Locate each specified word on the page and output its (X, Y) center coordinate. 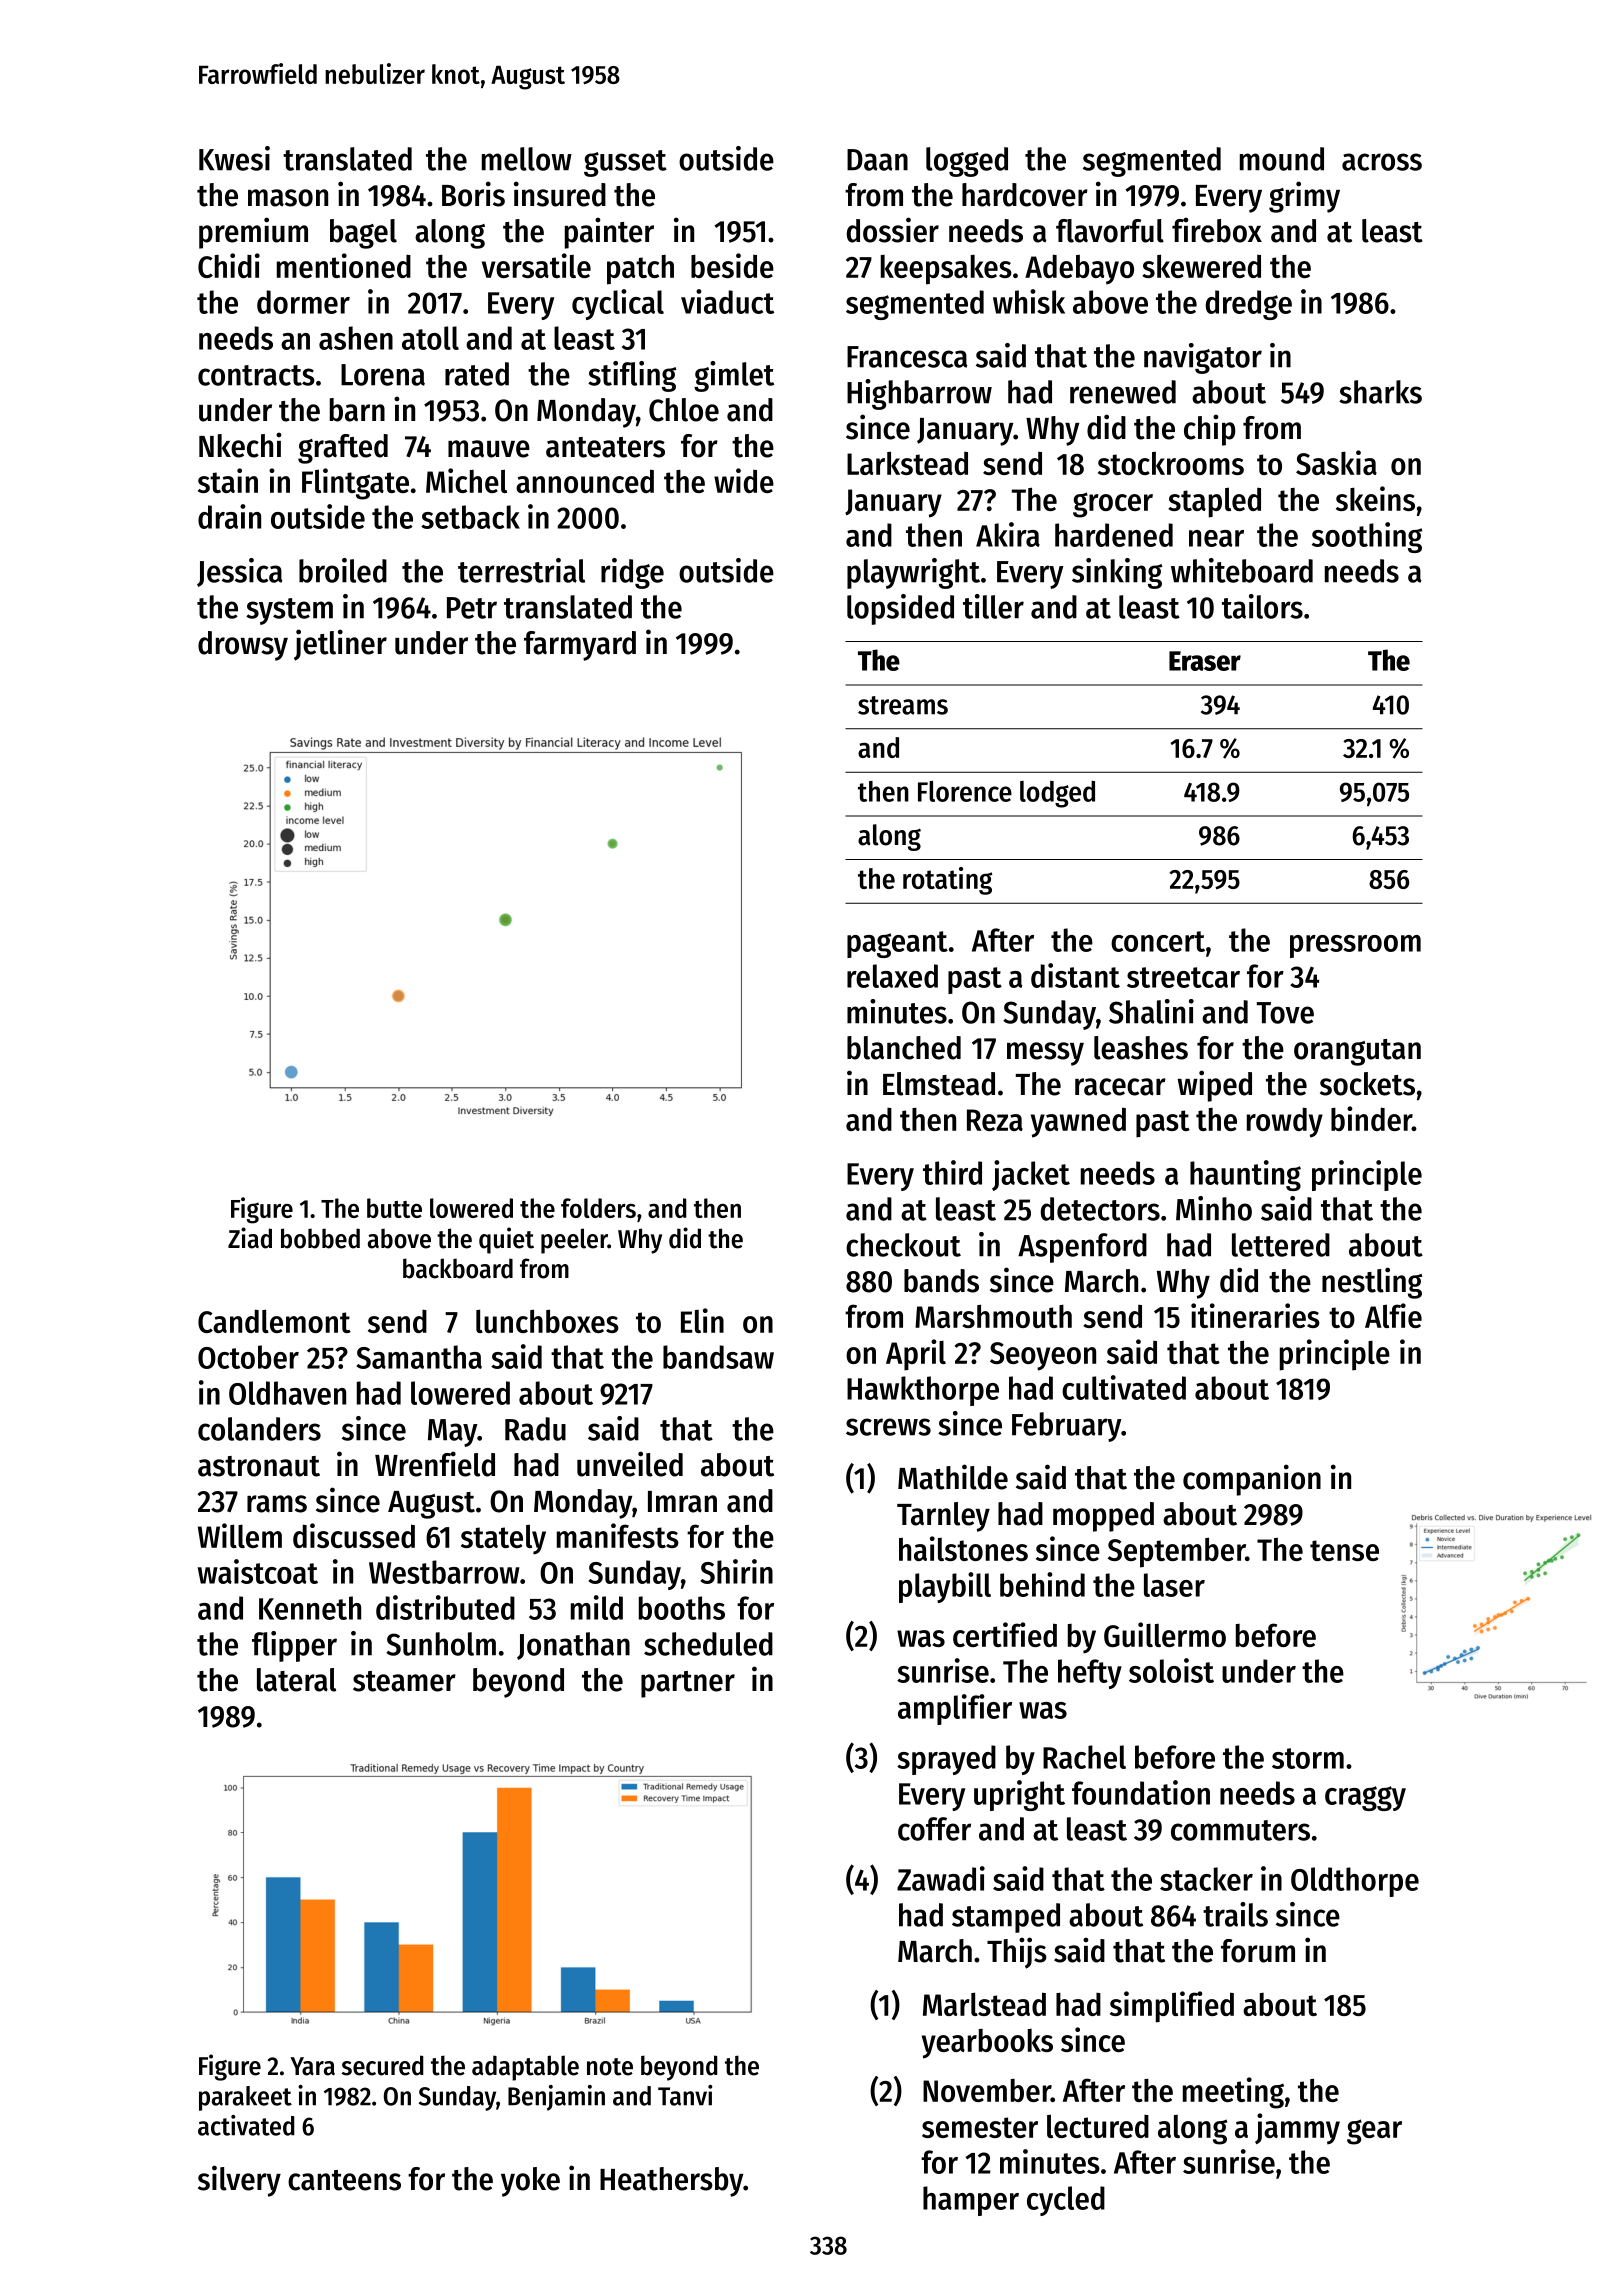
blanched (904, 1048)
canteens (344, 2180)
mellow (527, 159)
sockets (1367, 1084)
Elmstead (939, 1084)
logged (967, 162)
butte (394, 1208)
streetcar (1183, 977)
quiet (506, 1240)
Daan (877, 160)
